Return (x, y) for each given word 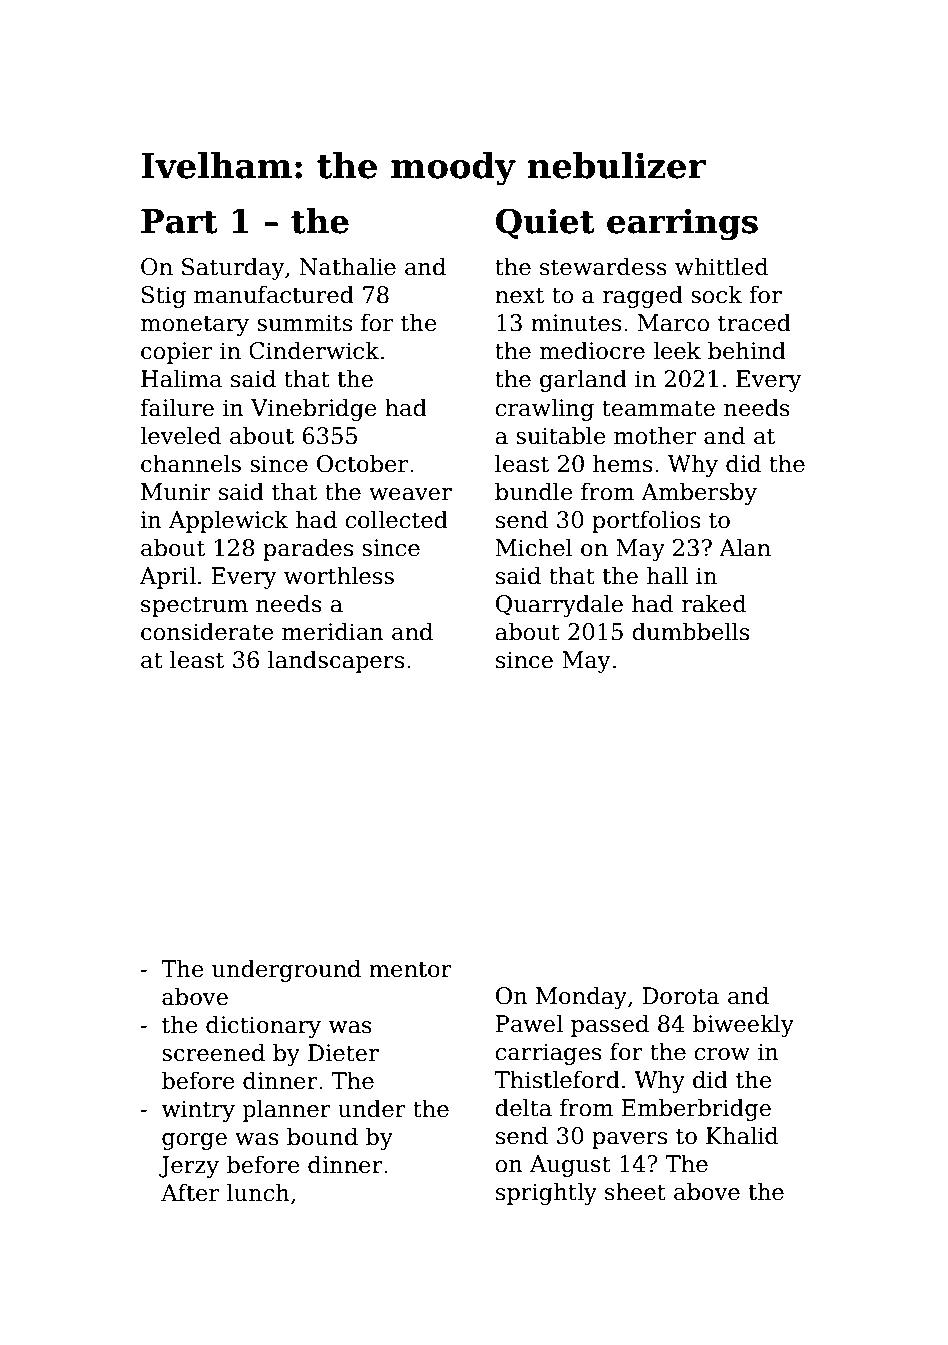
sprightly (546, 1193)
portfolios (646, 521)
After (190, 1192)
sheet (635, 1191)
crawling (544, 409)
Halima (181, 378)
